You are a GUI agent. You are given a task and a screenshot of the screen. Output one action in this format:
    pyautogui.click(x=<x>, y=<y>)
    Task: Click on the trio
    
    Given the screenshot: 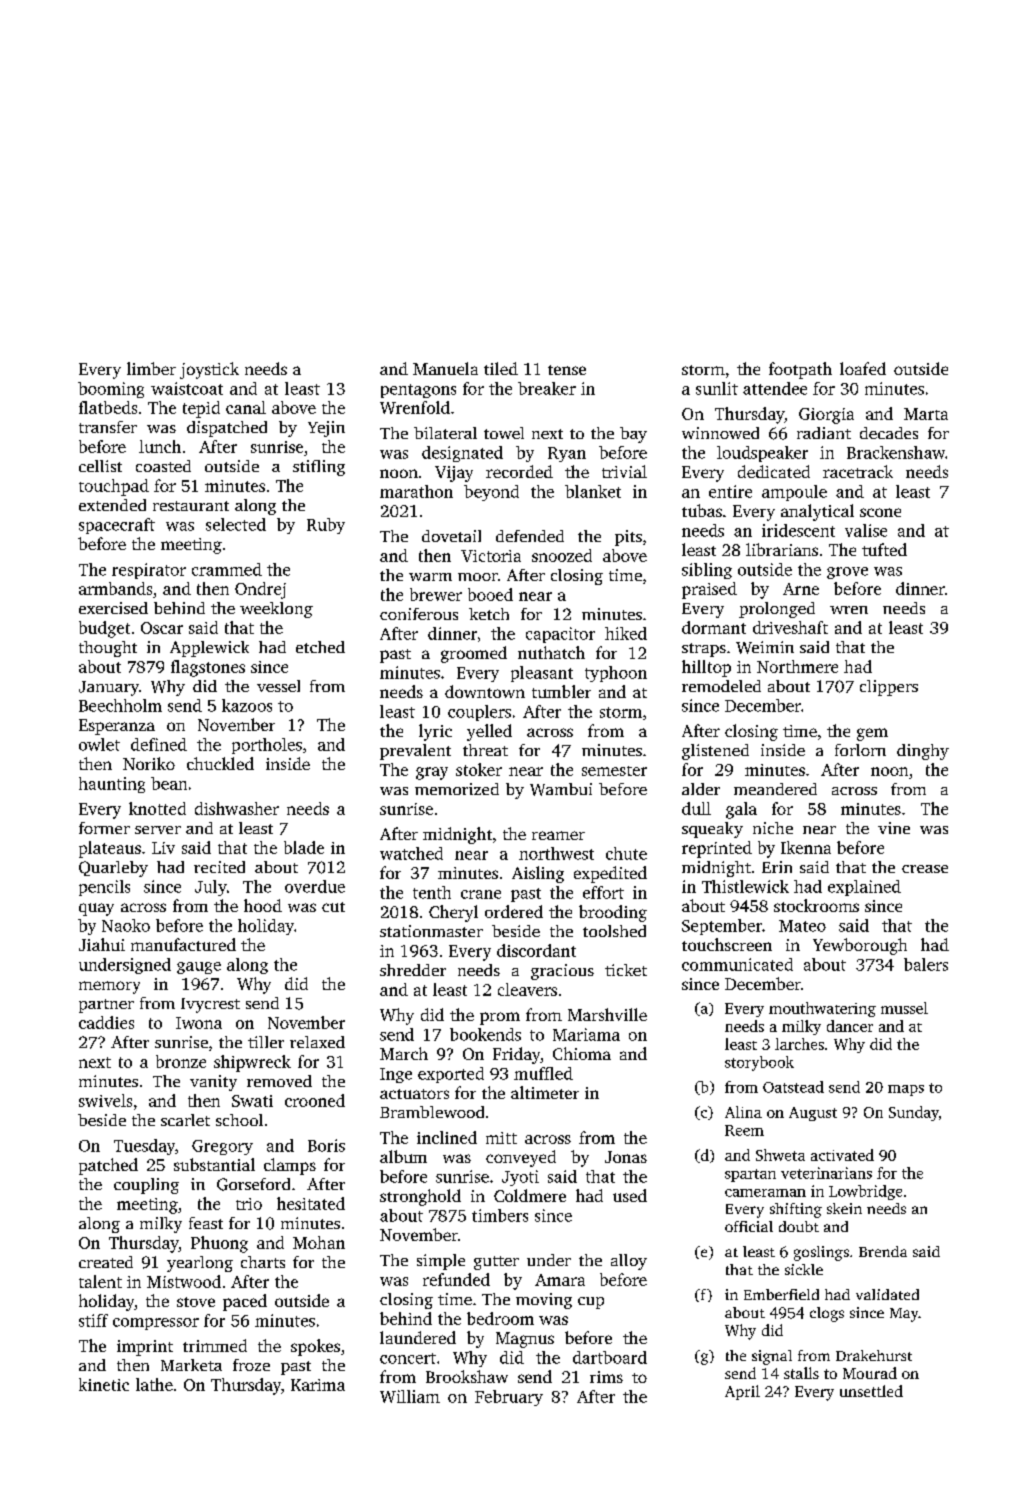 What is the action you would take?
    pyautogui.click(x=249, y=1204)
